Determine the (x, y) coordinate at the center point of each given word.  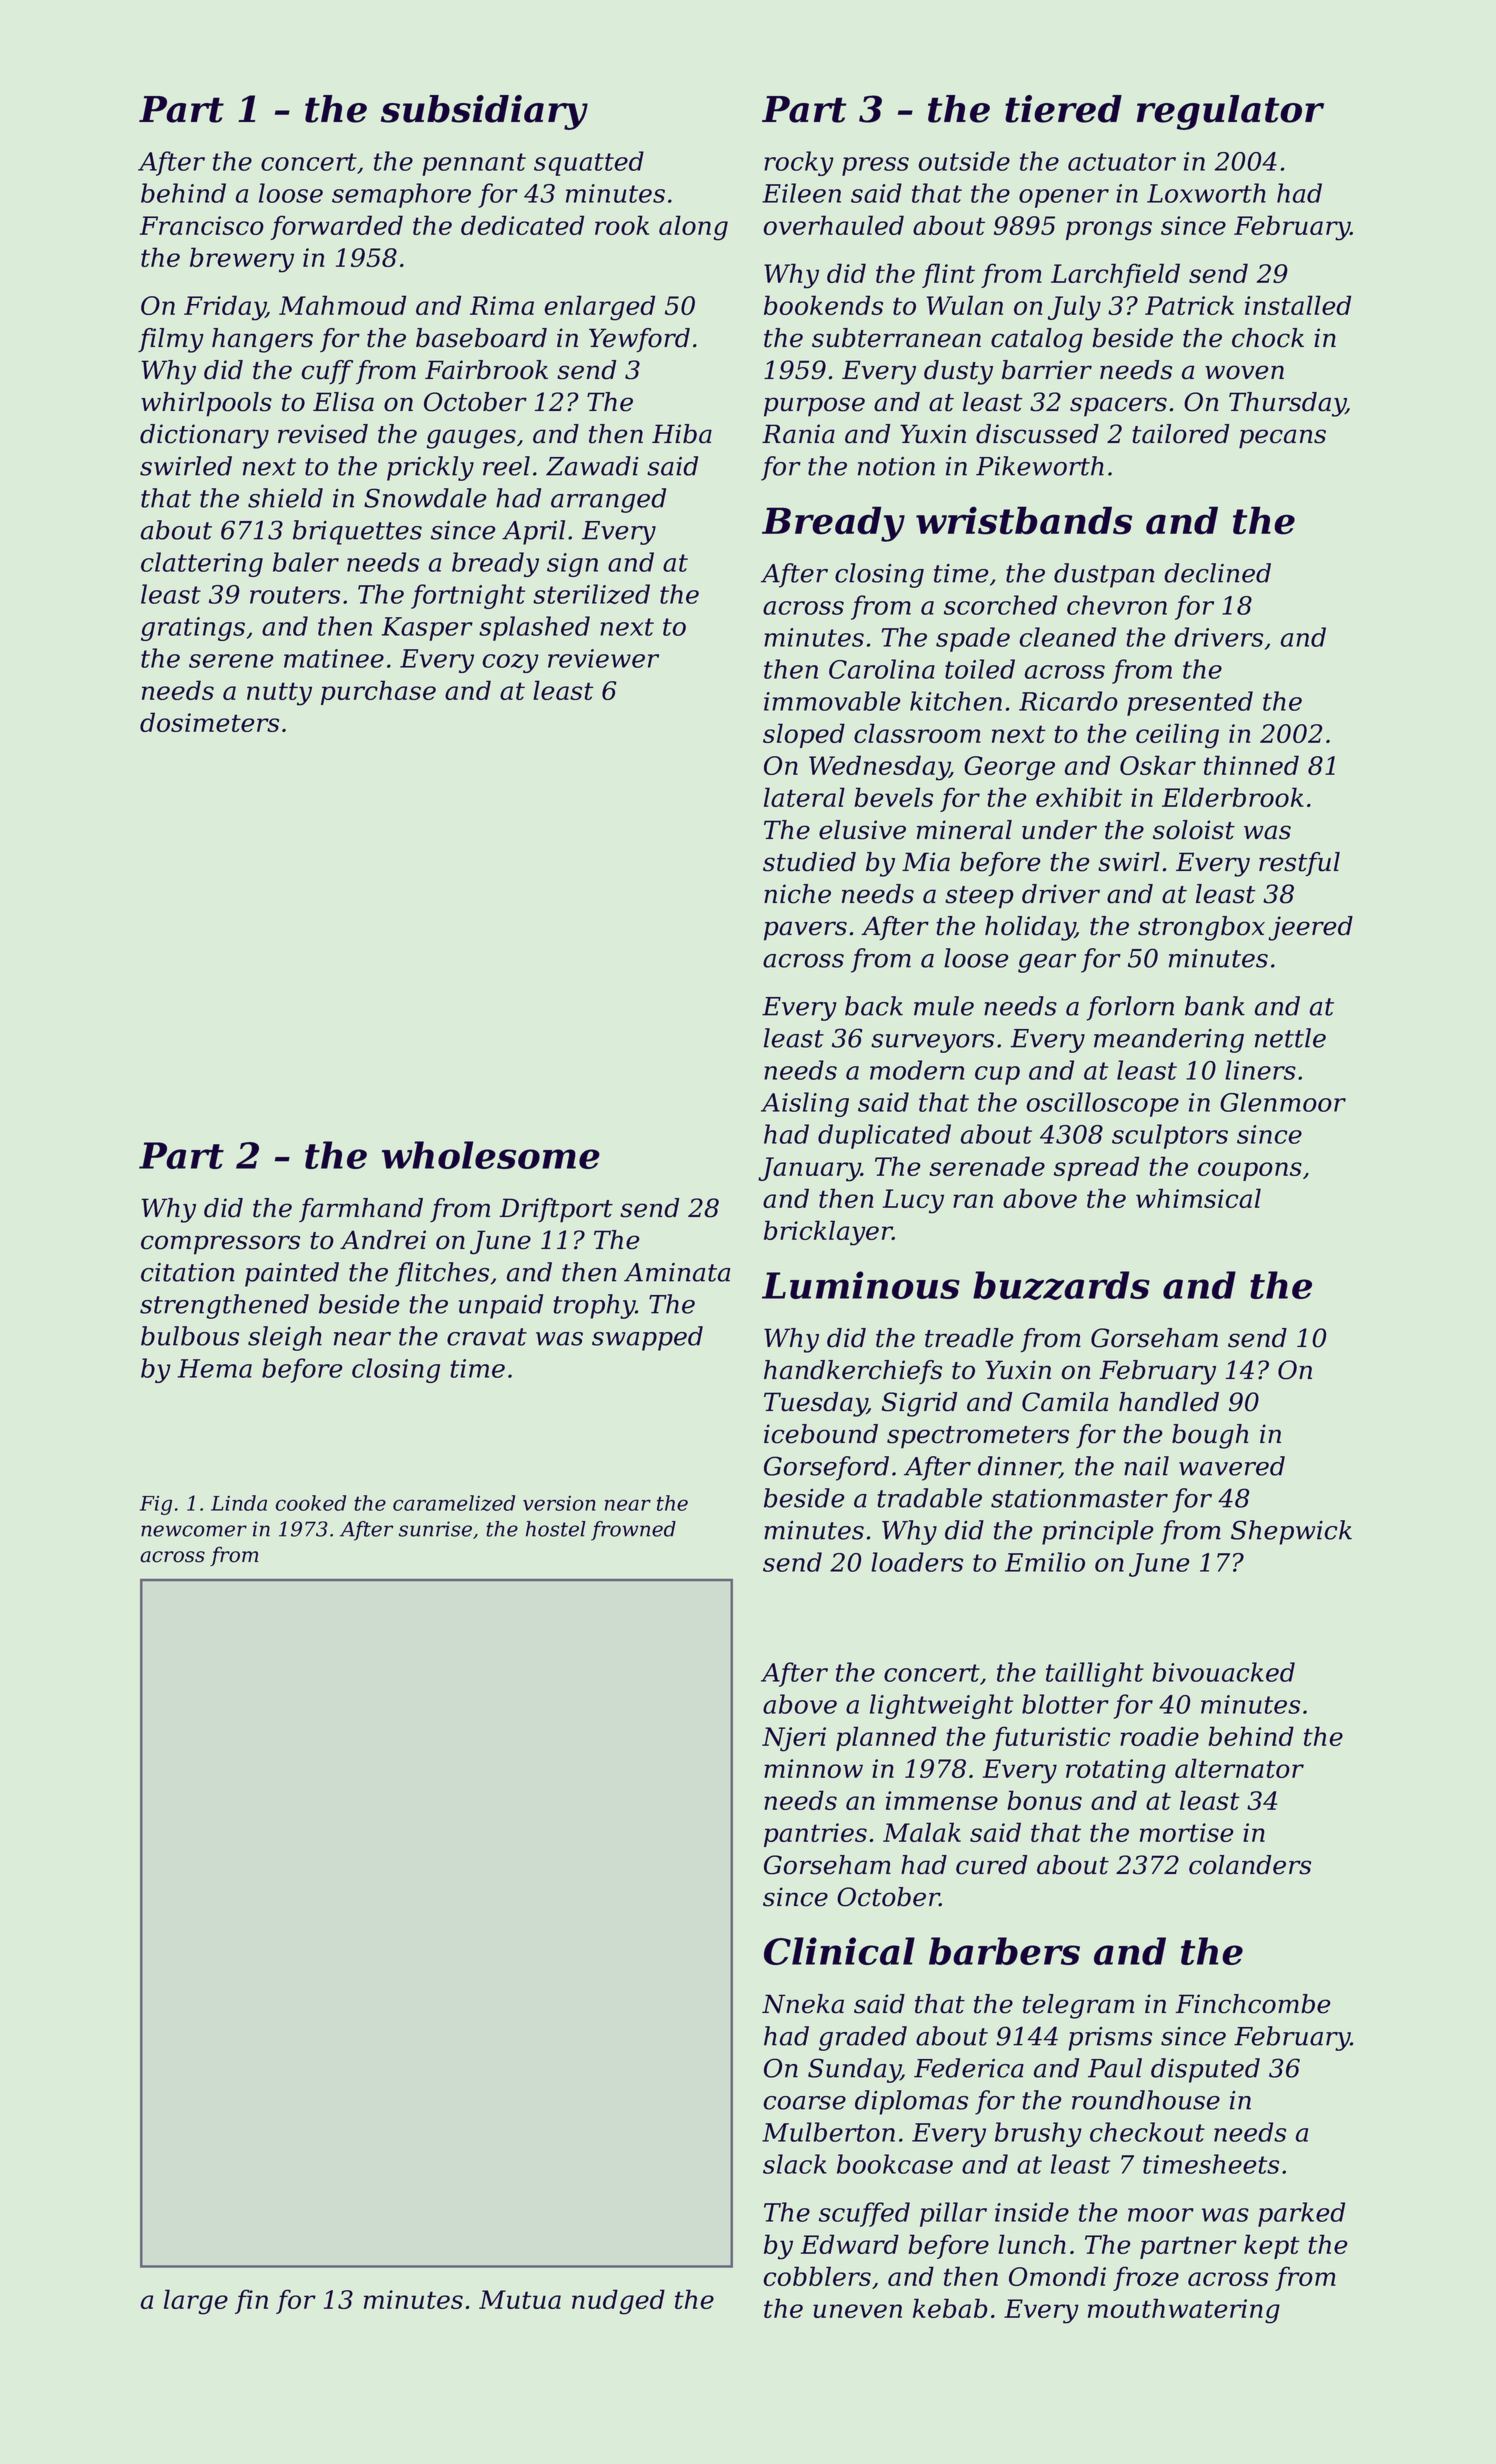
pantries (815, 1835)
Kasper (427, 629)
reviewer (603, 658)
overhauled (834, 225)
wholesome (491, 1155)
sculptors (1170, 1136)
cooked (311, 1503)
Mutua (520, 2299)
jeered (1311, 928)
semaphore (401, 195)
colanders (1250, 1865)
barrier (1047, 370)
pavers (805, 931)
